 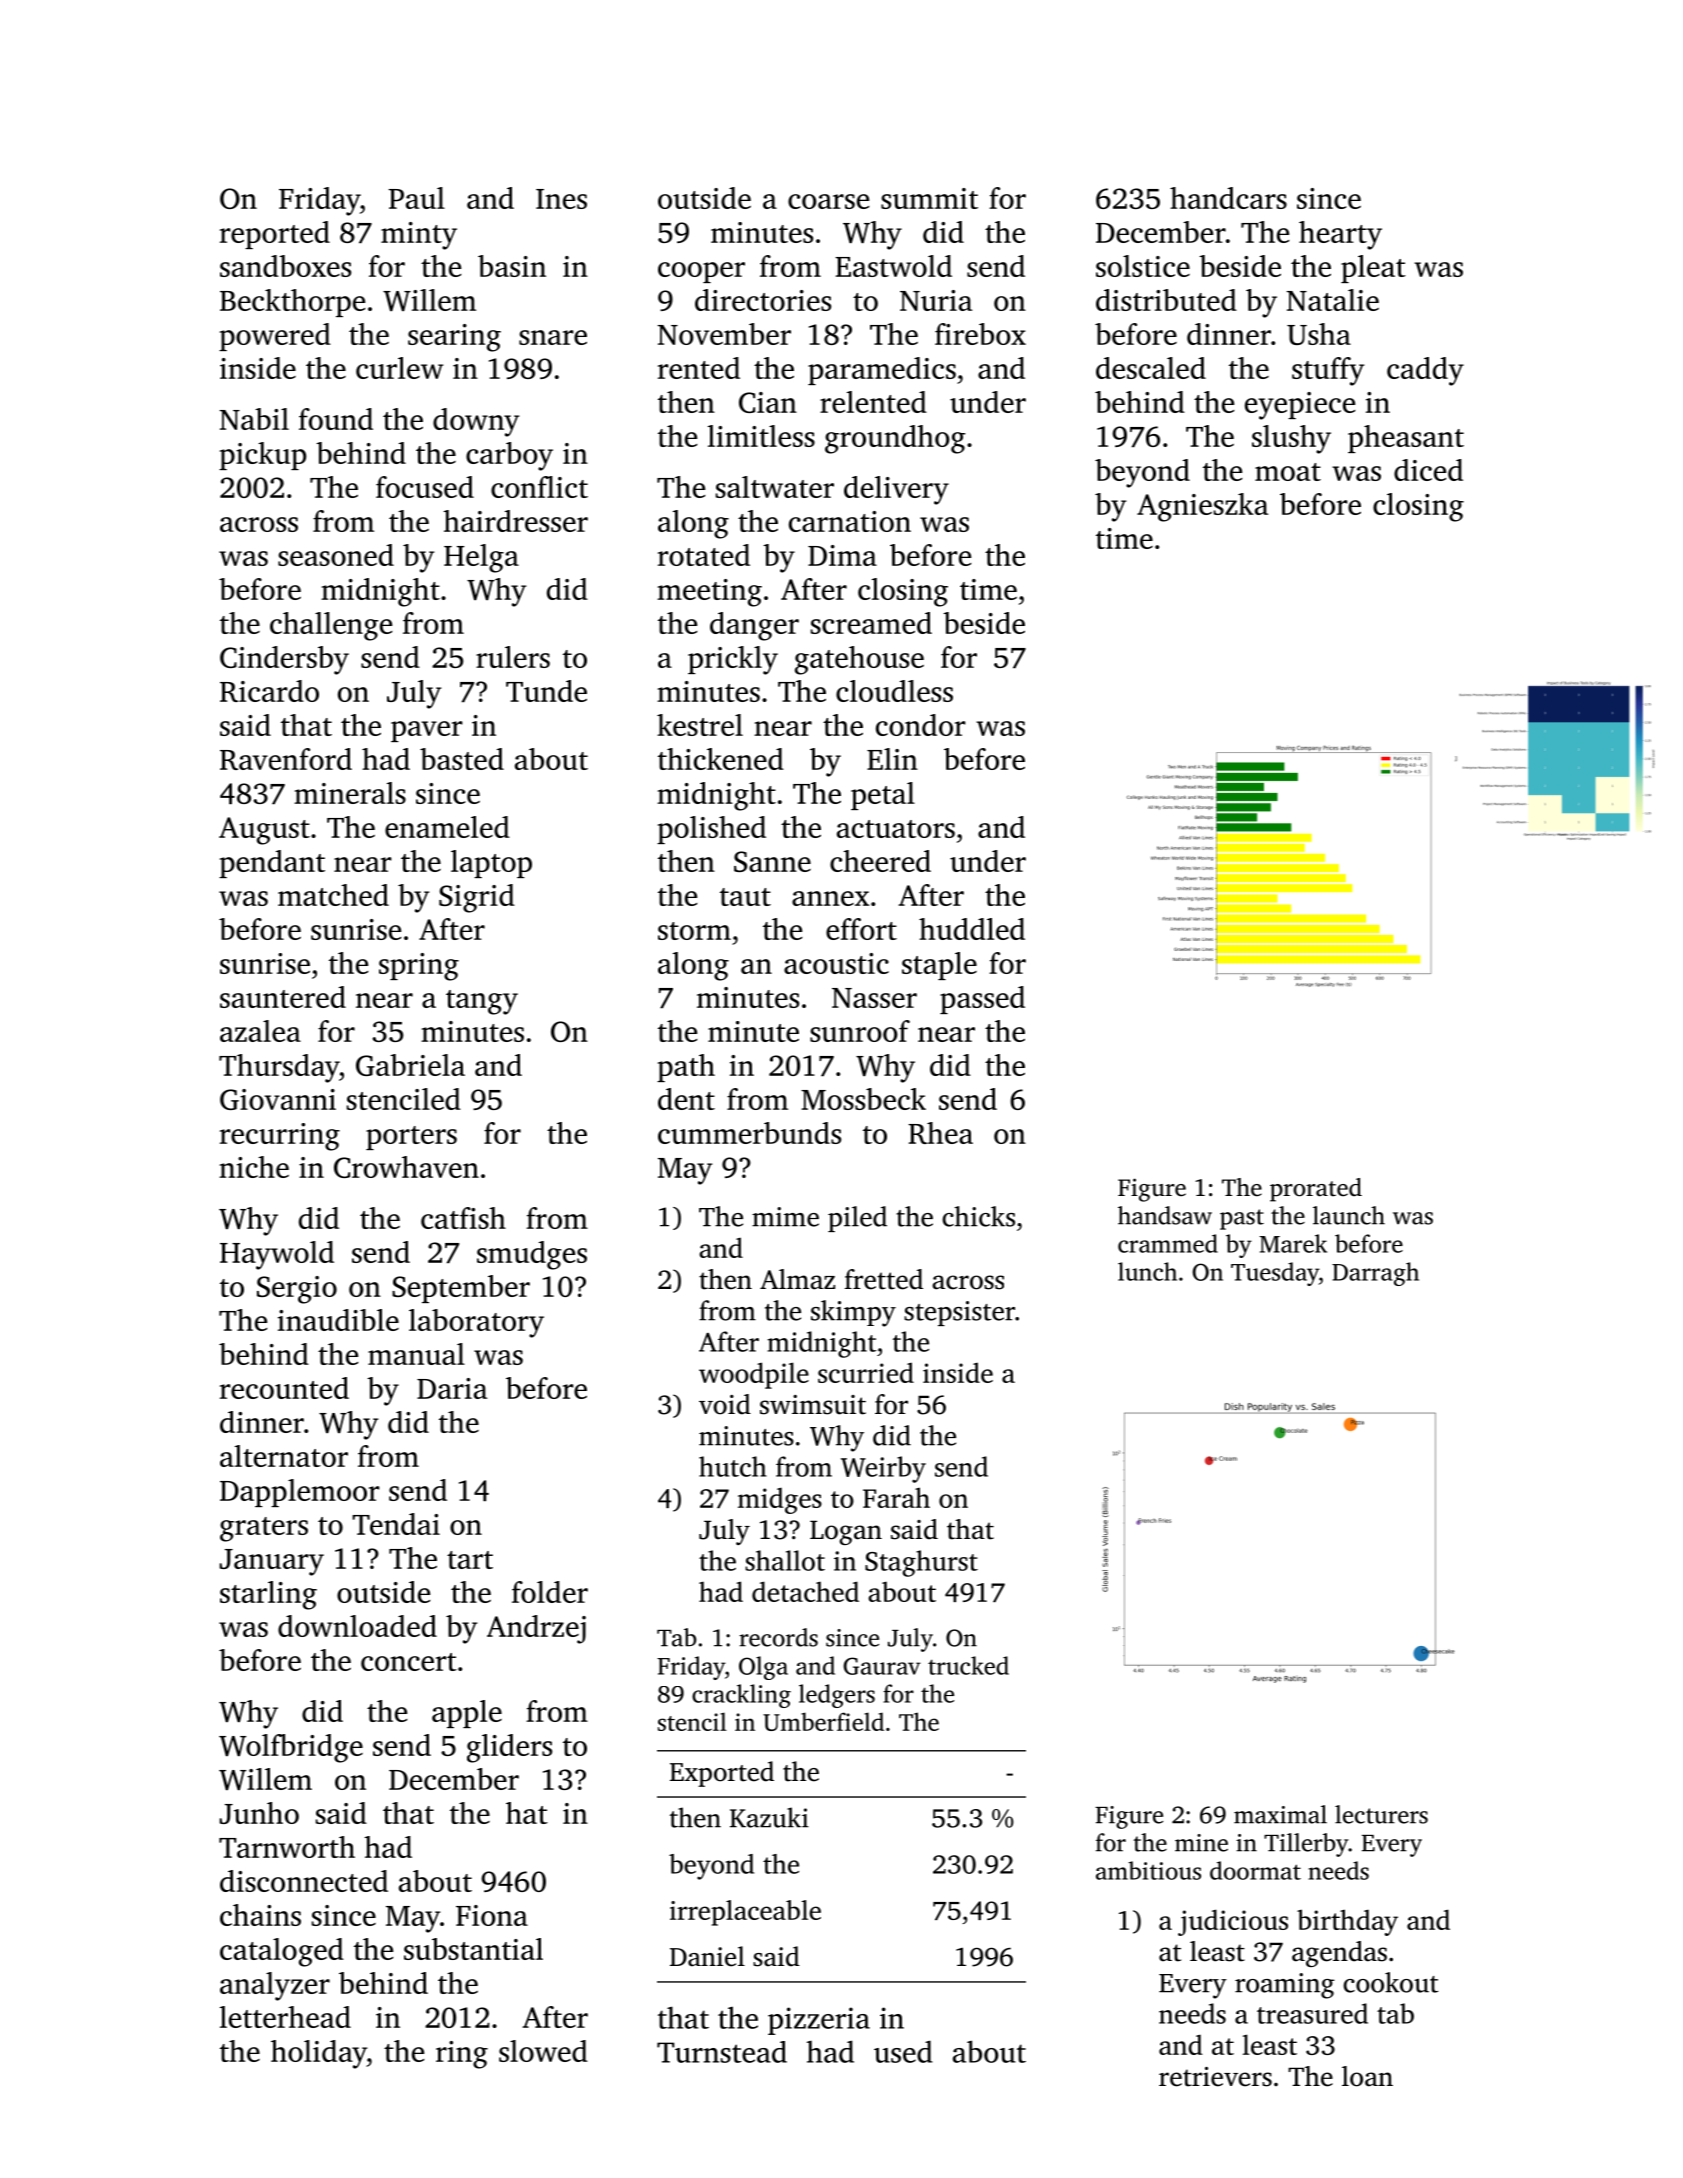 I want to click on found, so click(x=336, y=419).
